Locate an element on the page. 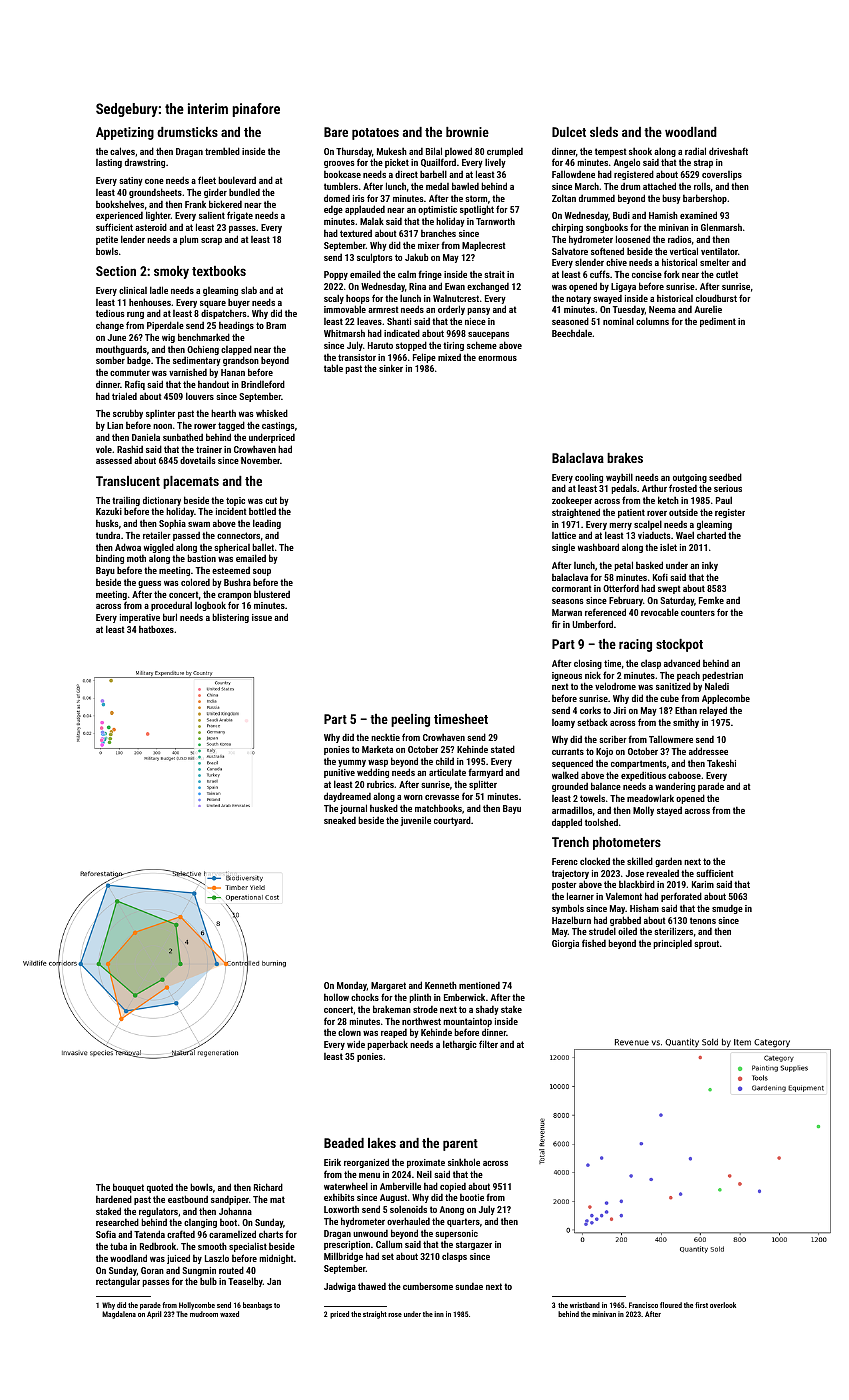 The height and width of the page is (1400, 849). lakes is located at coordinates (382, 1143).
